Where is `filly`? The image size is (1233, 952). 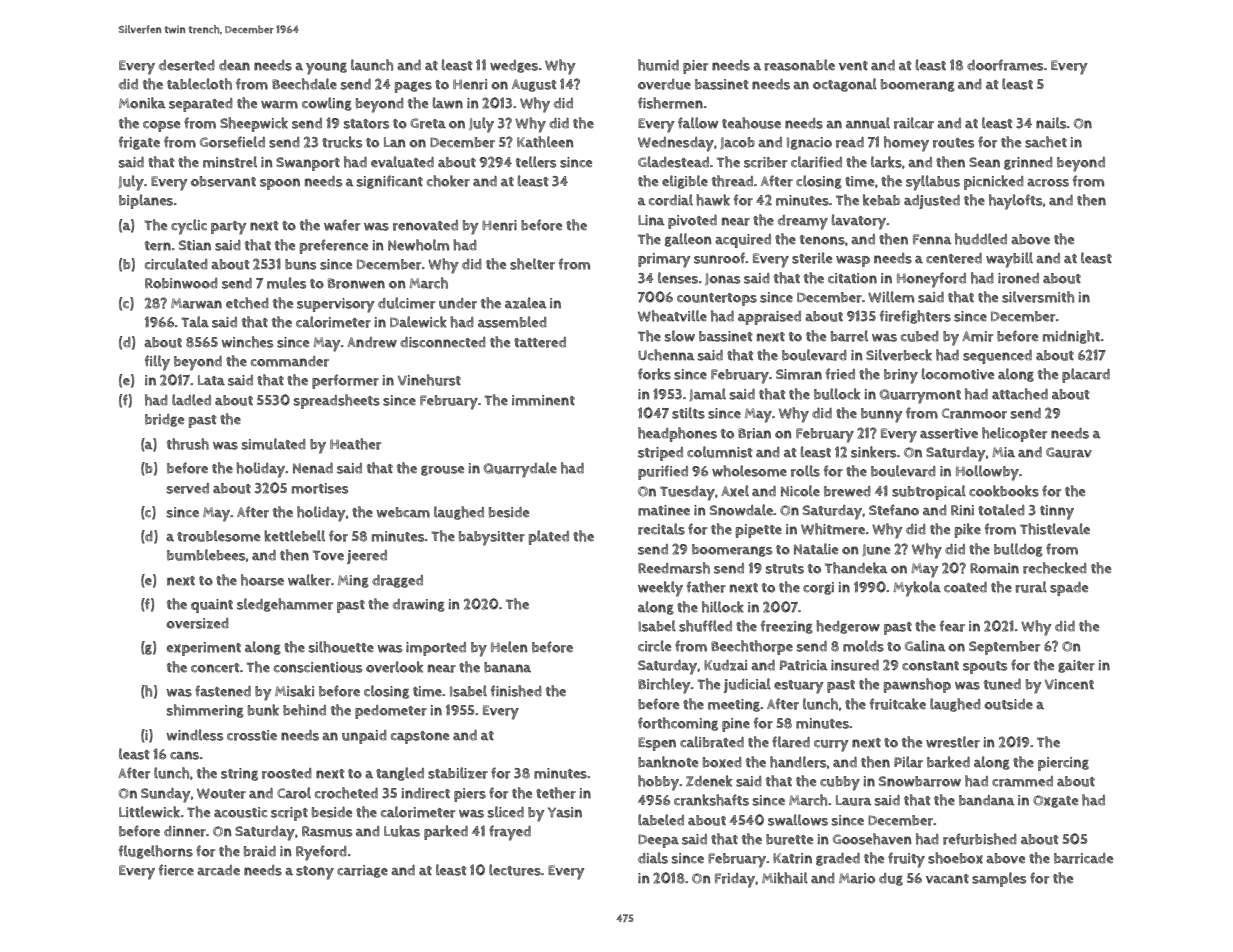
filly is located at coordinates (157, 363).
